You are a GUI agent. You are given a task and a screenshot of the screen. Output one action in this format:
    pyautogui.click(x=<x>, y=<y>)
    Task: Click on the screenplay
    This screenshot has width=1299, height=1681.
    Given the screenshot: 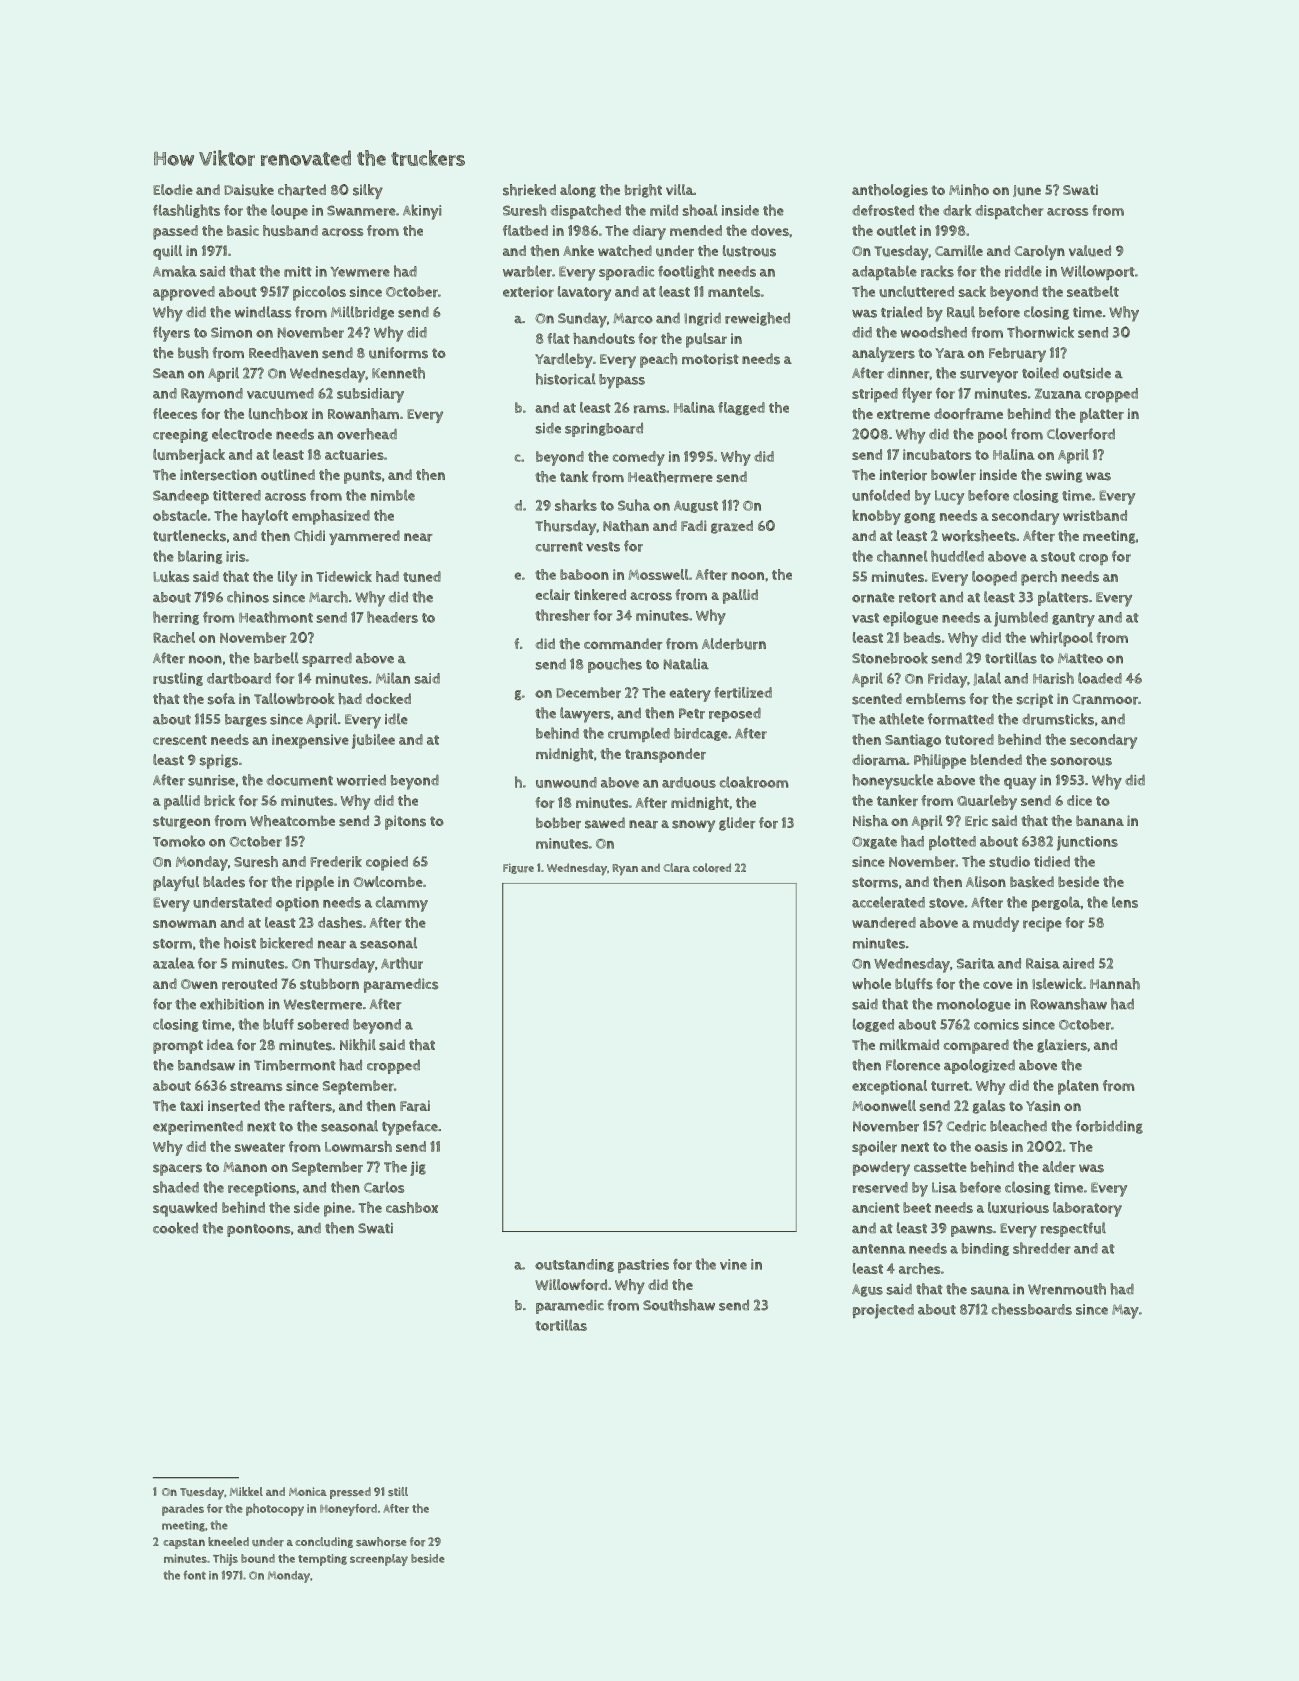 What is the action you would take?
    pyautogui.click(x=379, y=1560)
